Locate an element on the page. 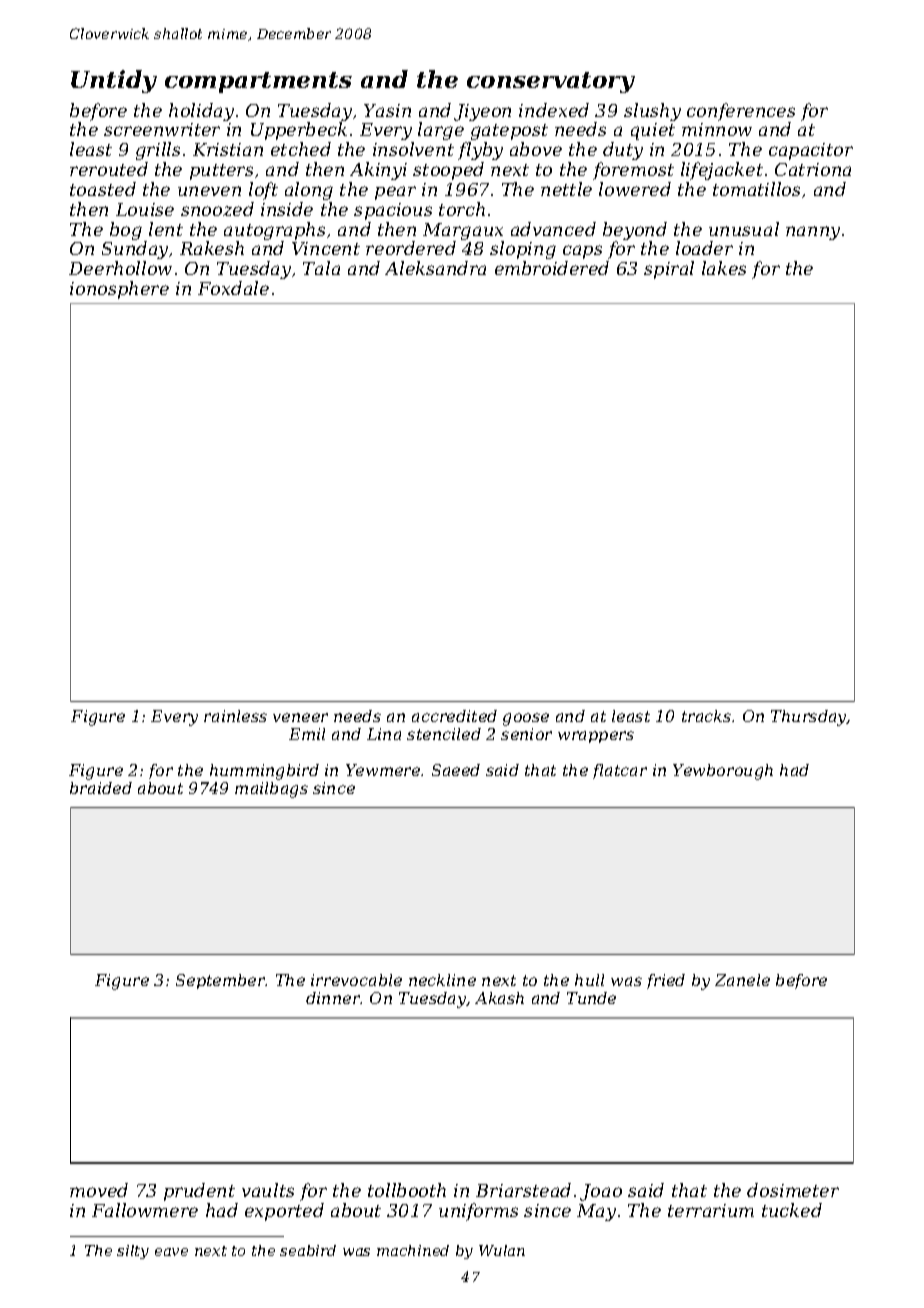 The height and width of the page is (1308, 924). conferences is located at coordinates (741, 112).
